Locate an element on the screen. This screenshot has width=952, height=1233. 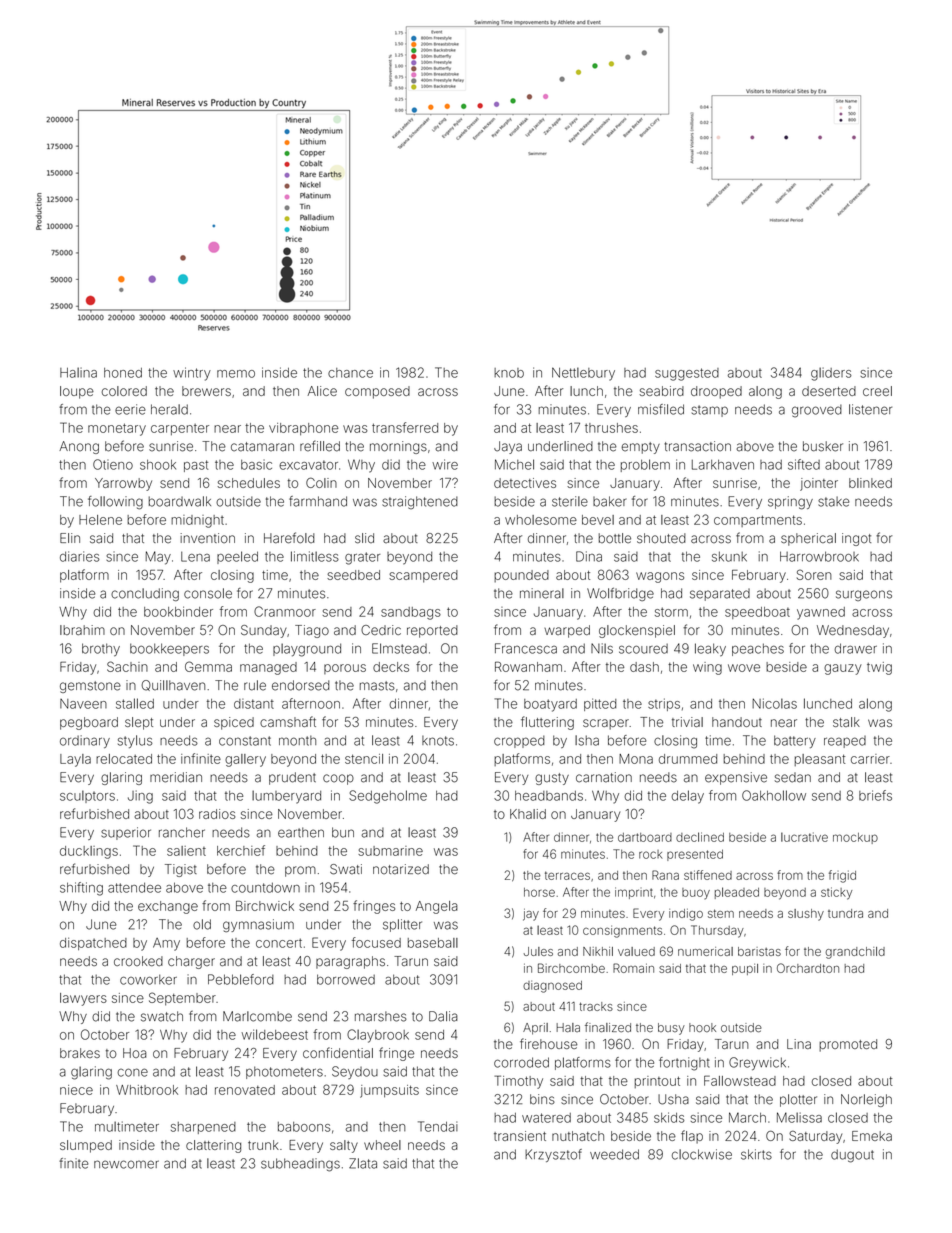
pupil is located at coordinates (745, 969).
